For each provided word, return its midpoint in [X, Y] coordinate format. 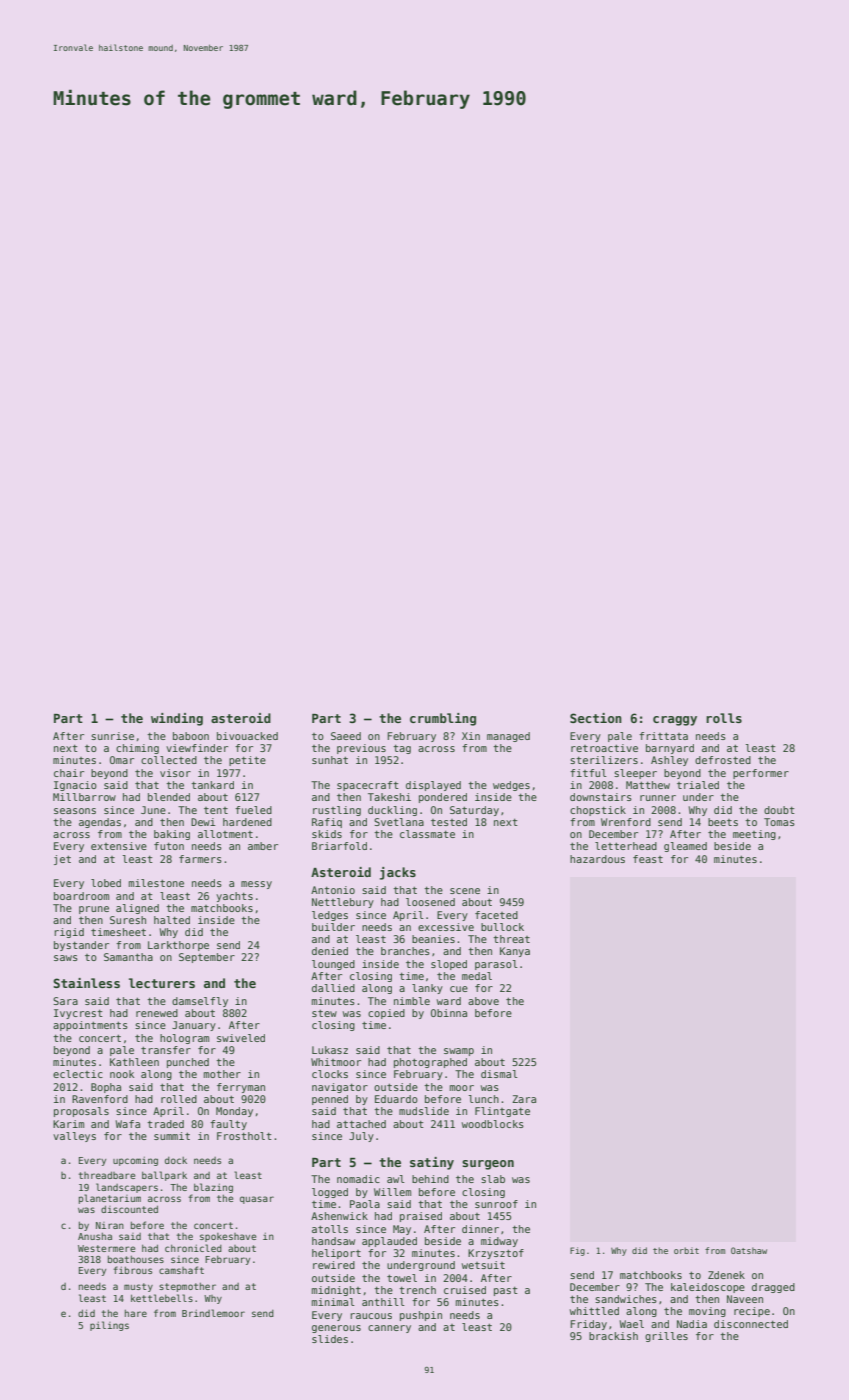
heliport [336, 1254]
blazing [213, 1188]
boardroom [81, 896]
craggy [675, 721]
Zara [524, 1099]
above [483, 1001]
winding [177, 719]
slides [330, 1339]
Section [596, 718]
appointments [90, 1026]
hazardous [597, 859]
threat [511, 939]
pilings [109, 1326]
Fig [577, 1251]
